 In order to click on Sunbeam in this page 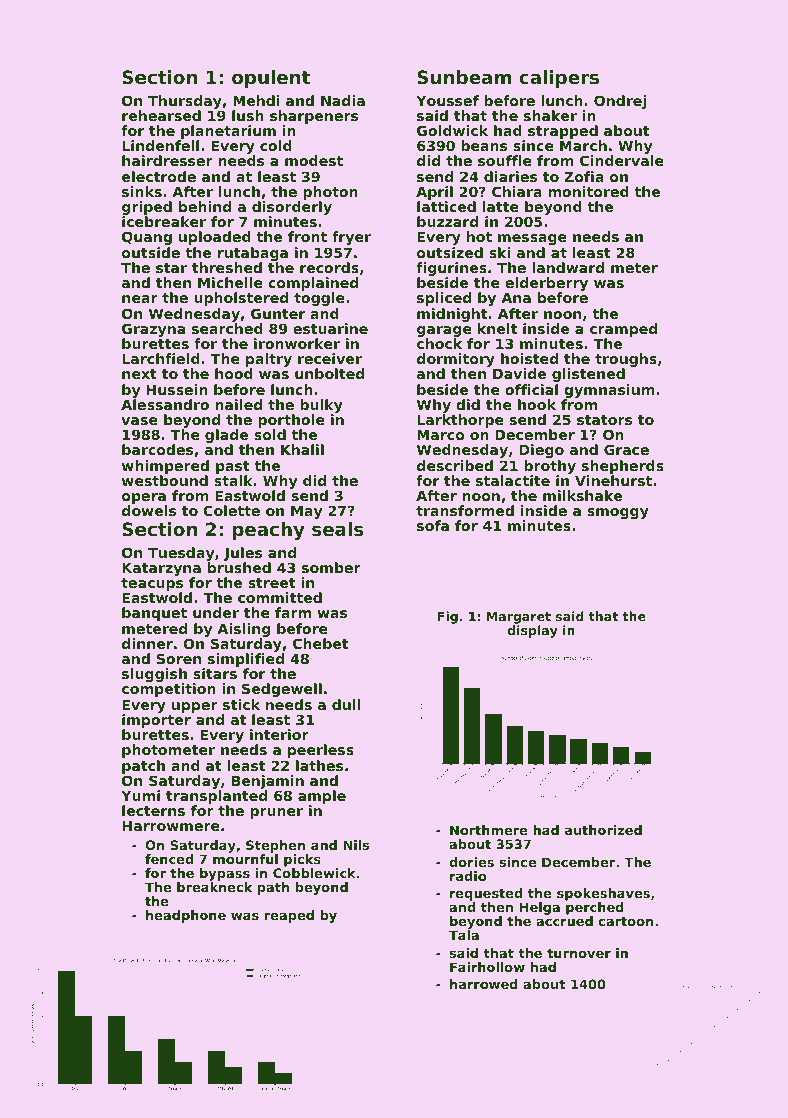, I will do `click(464, 77)`.
